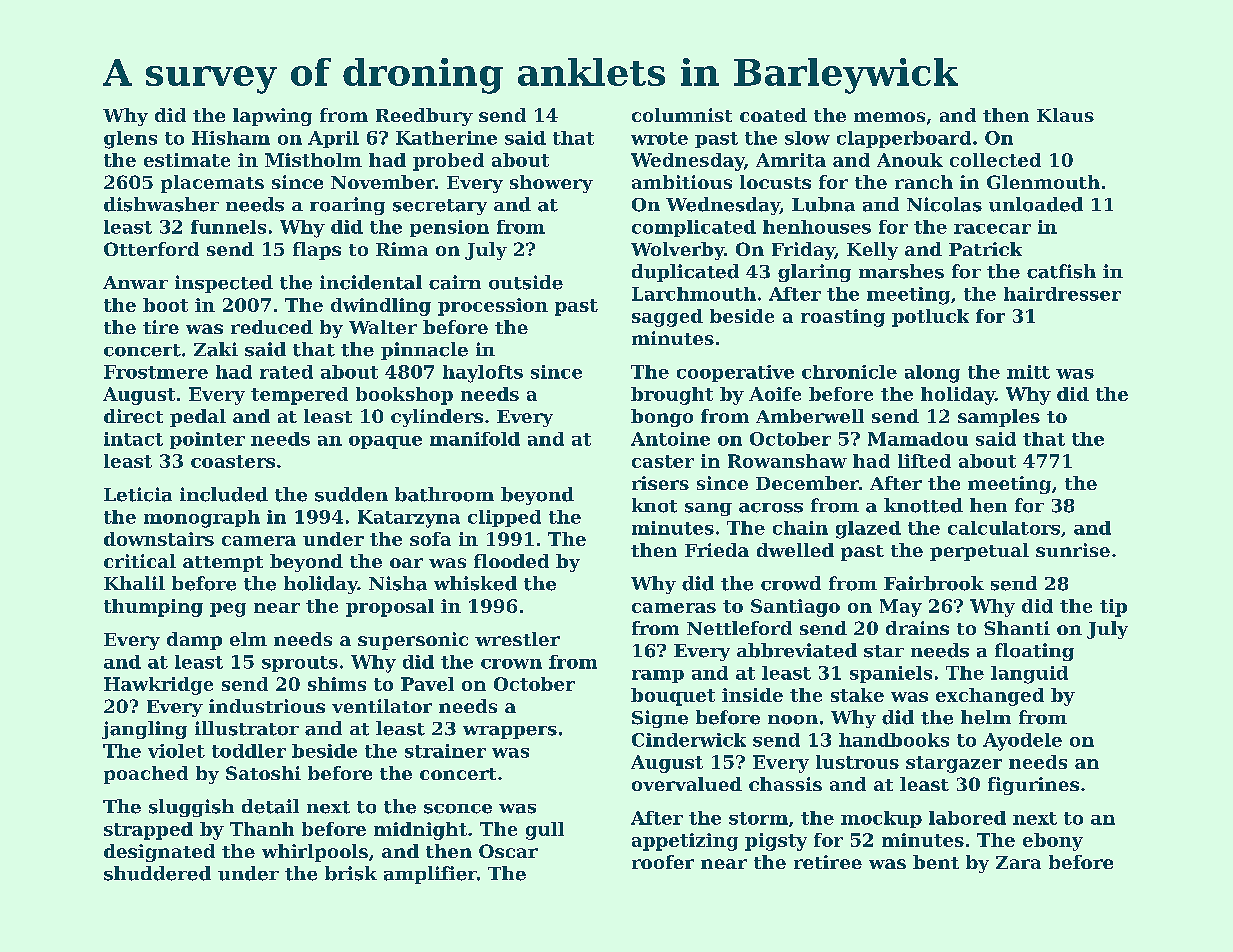  Describe the element at coordinates (936, 862) in the screenshot. I see `bent` at that location.
